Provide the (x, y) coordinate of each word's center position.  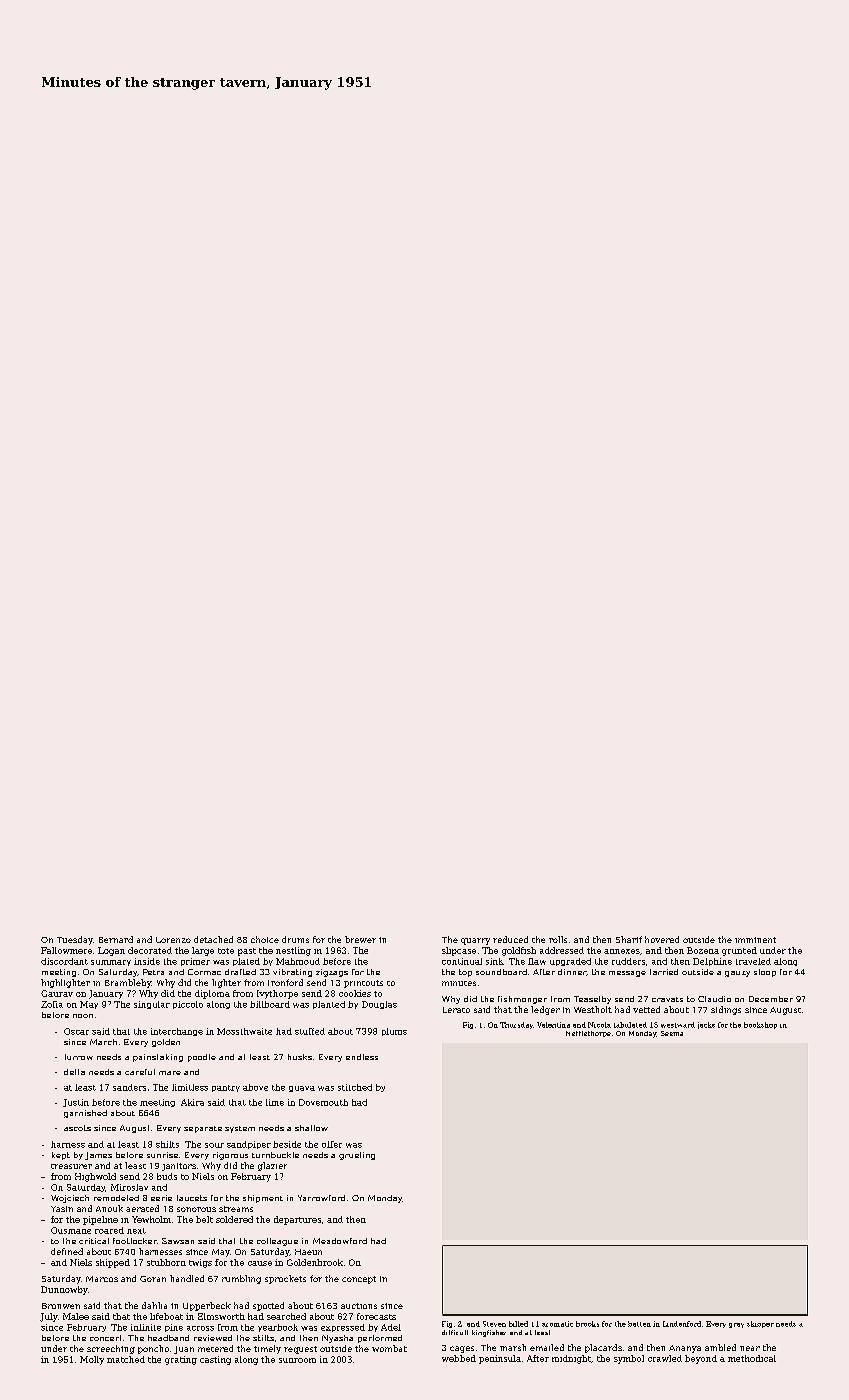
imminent (755, 940)
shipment (263, 1199)
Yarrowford (321, 1198)
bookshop (760, 1025)
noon (83, 1016)
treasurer (71, 1166)
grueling (357, 1156)
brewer (360, 939)
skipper (760, 1324)
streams (236, 1209)
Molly (92, 1360)
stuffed (310, 1031)
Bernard (116, 939)
